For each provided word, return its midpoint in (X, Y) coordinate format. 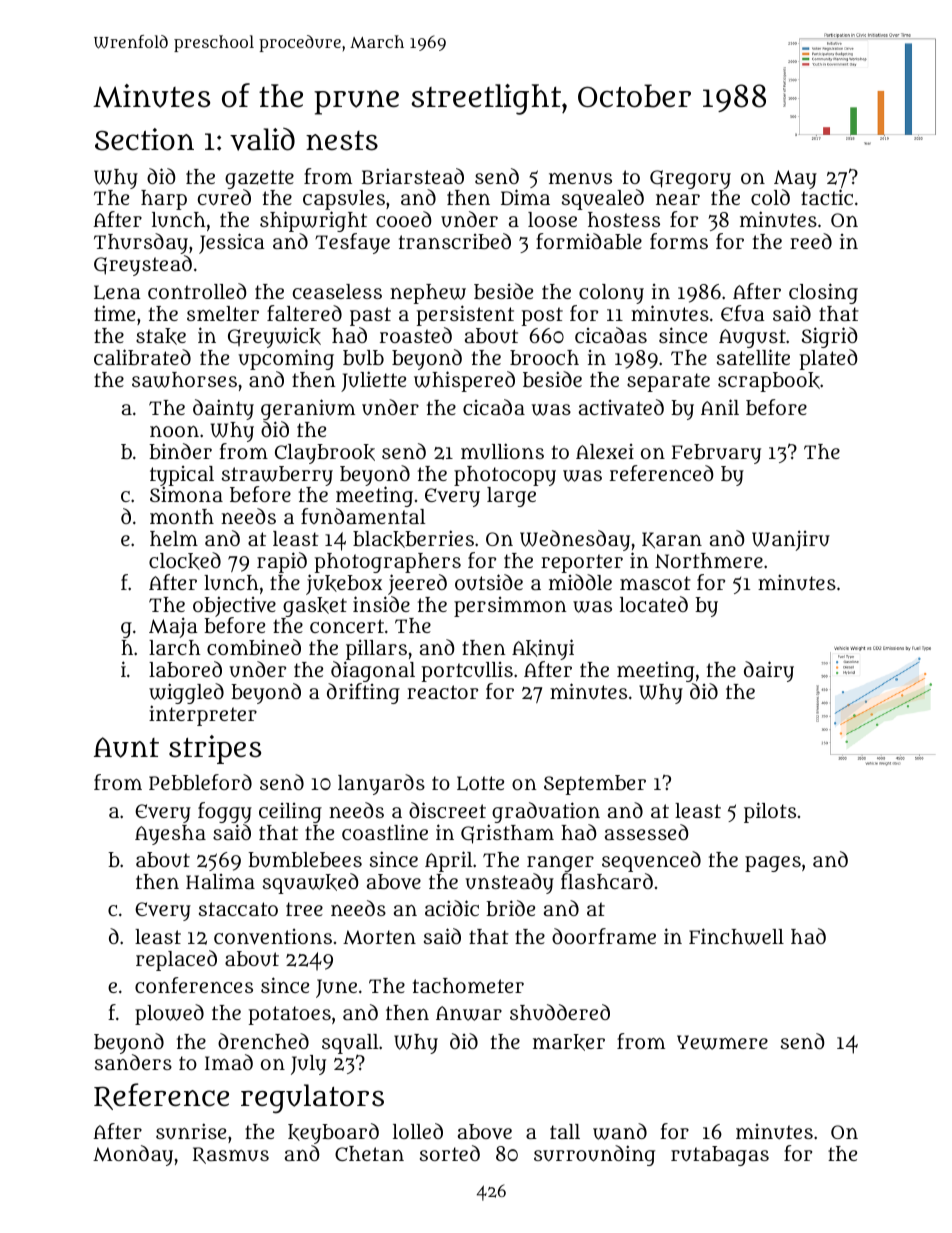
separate (668, 382)
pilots (770, 812)
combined (254, 647)
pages (773, 864)
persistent (465, 315)
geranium (308, 409)
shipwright (313, 221)
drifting (363, 693)
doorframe (604, 936)
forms (679, 241)
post (542, 316)
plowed (169, 1014)
